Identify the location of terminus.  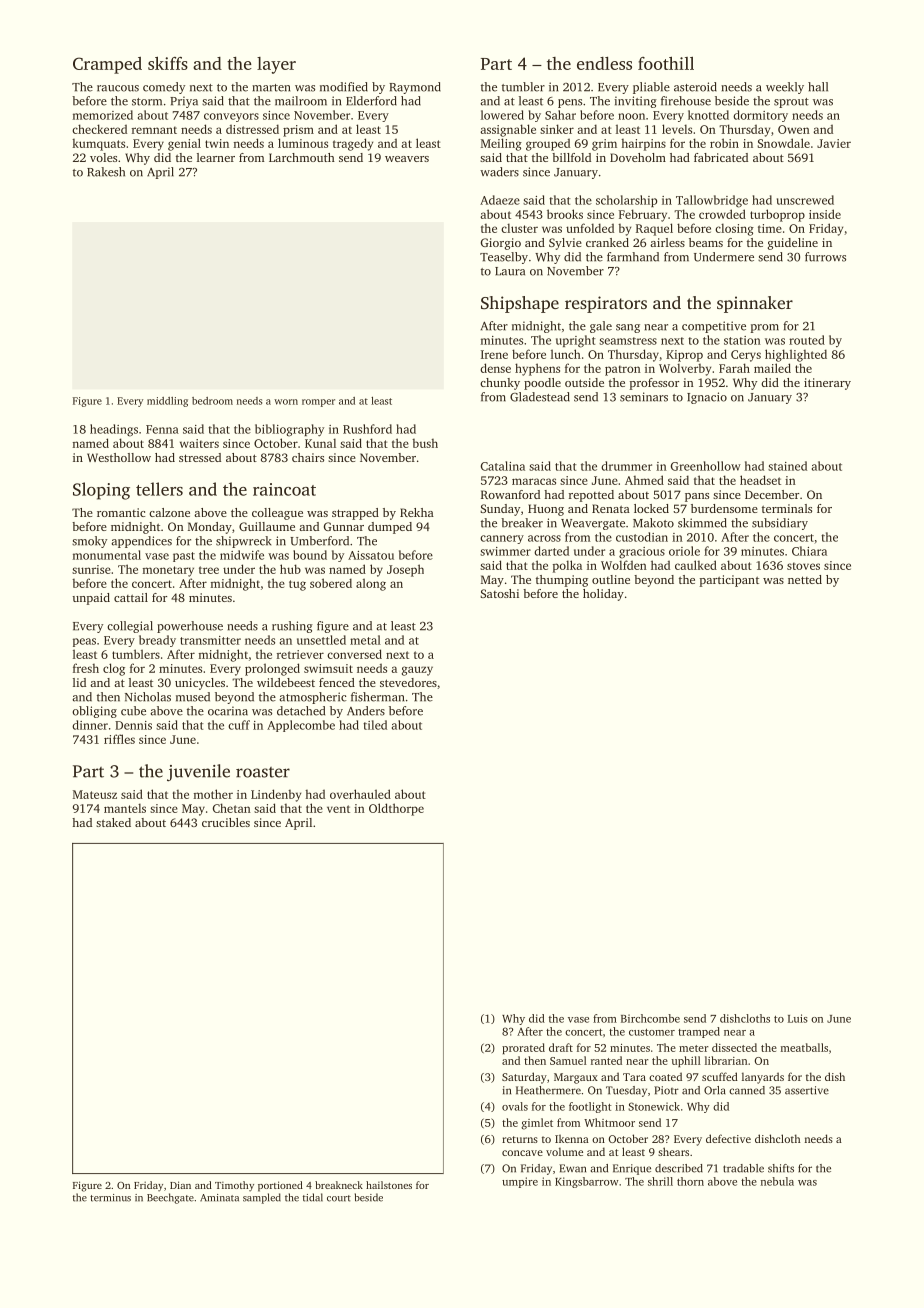
(110, 1198).
